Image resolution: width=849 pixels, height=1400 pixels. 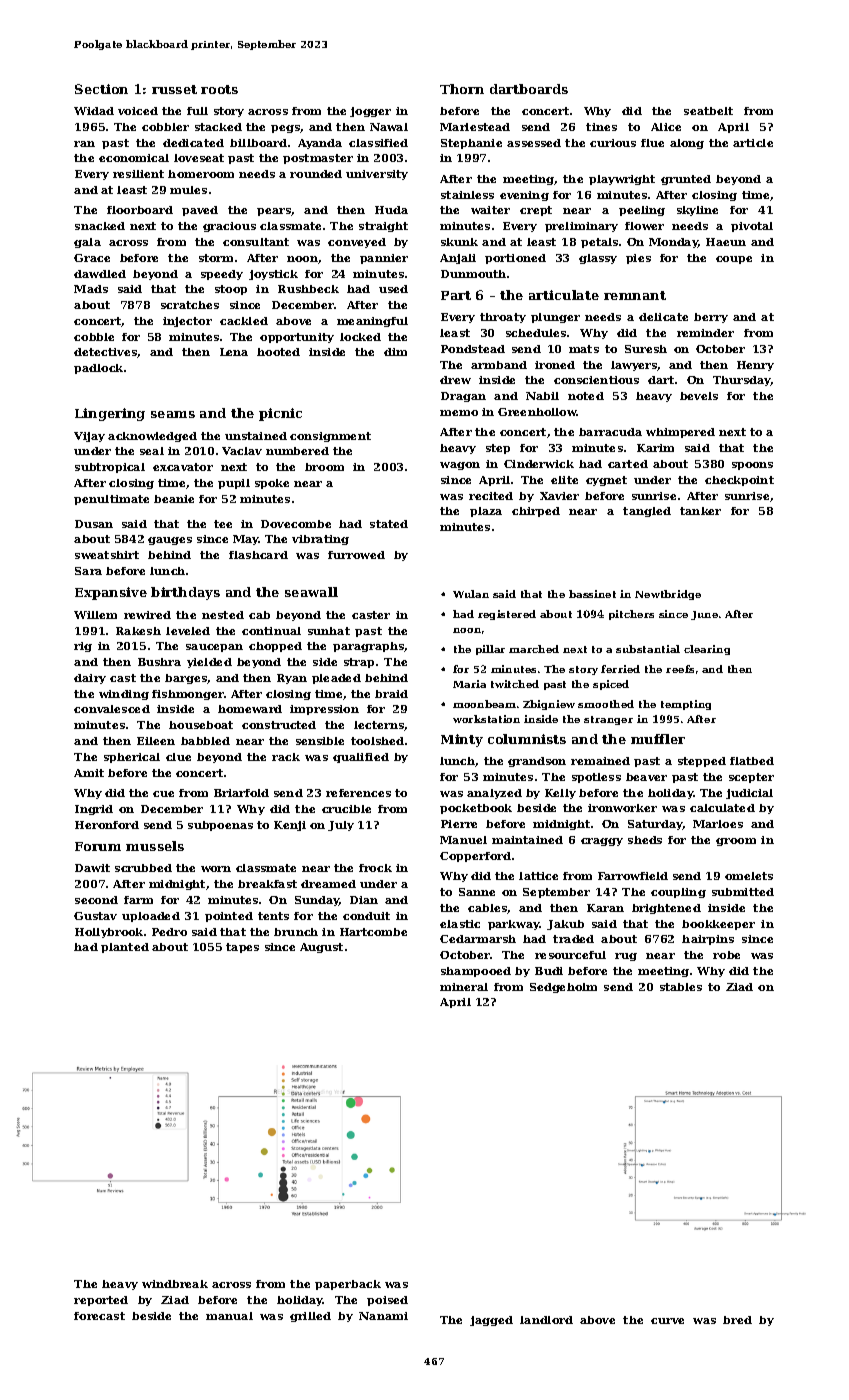 I want to click on cackled, so click(x=244, y=321).
